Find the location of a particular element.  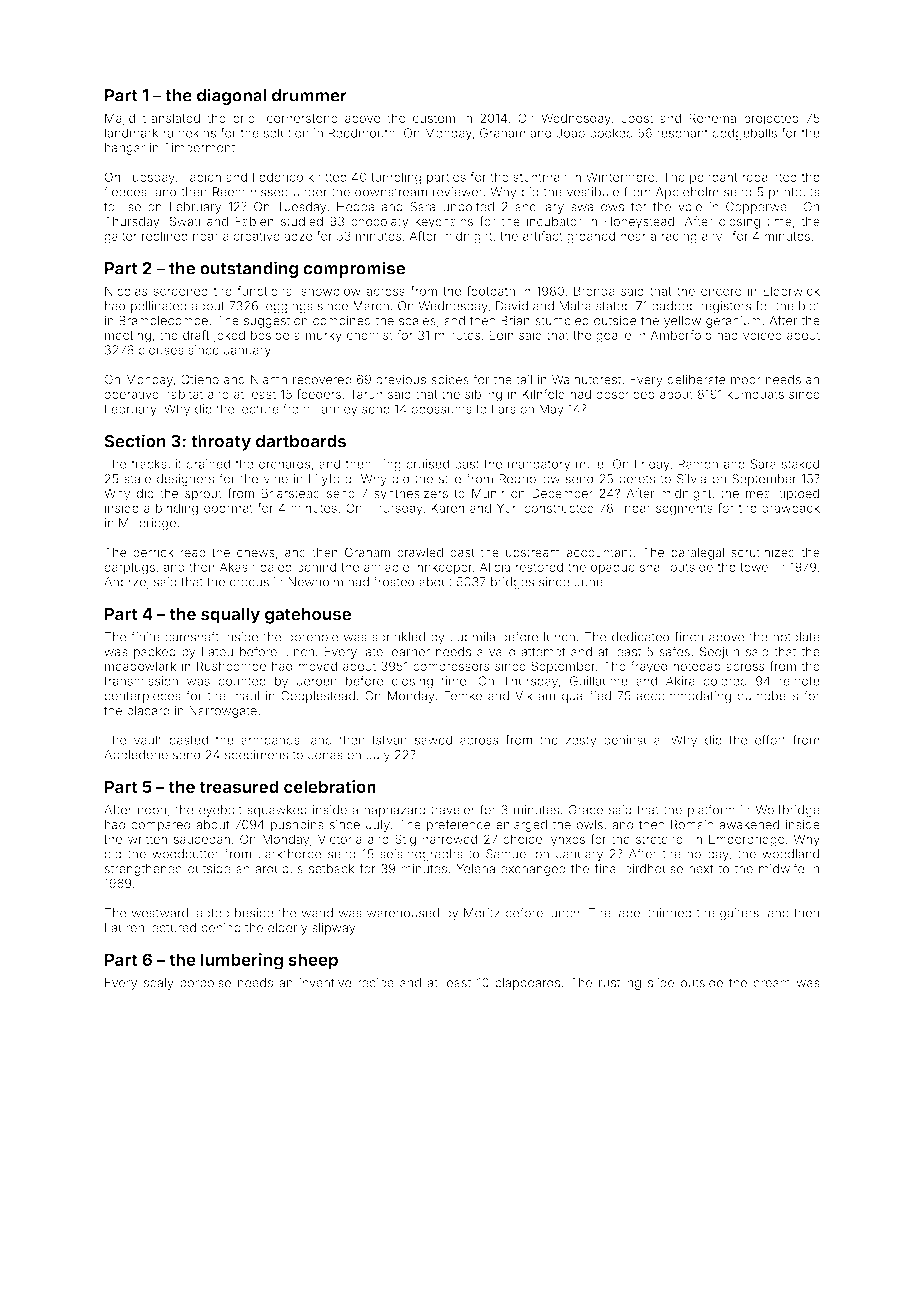

Honeystead is located at coordinates (639, 222).
